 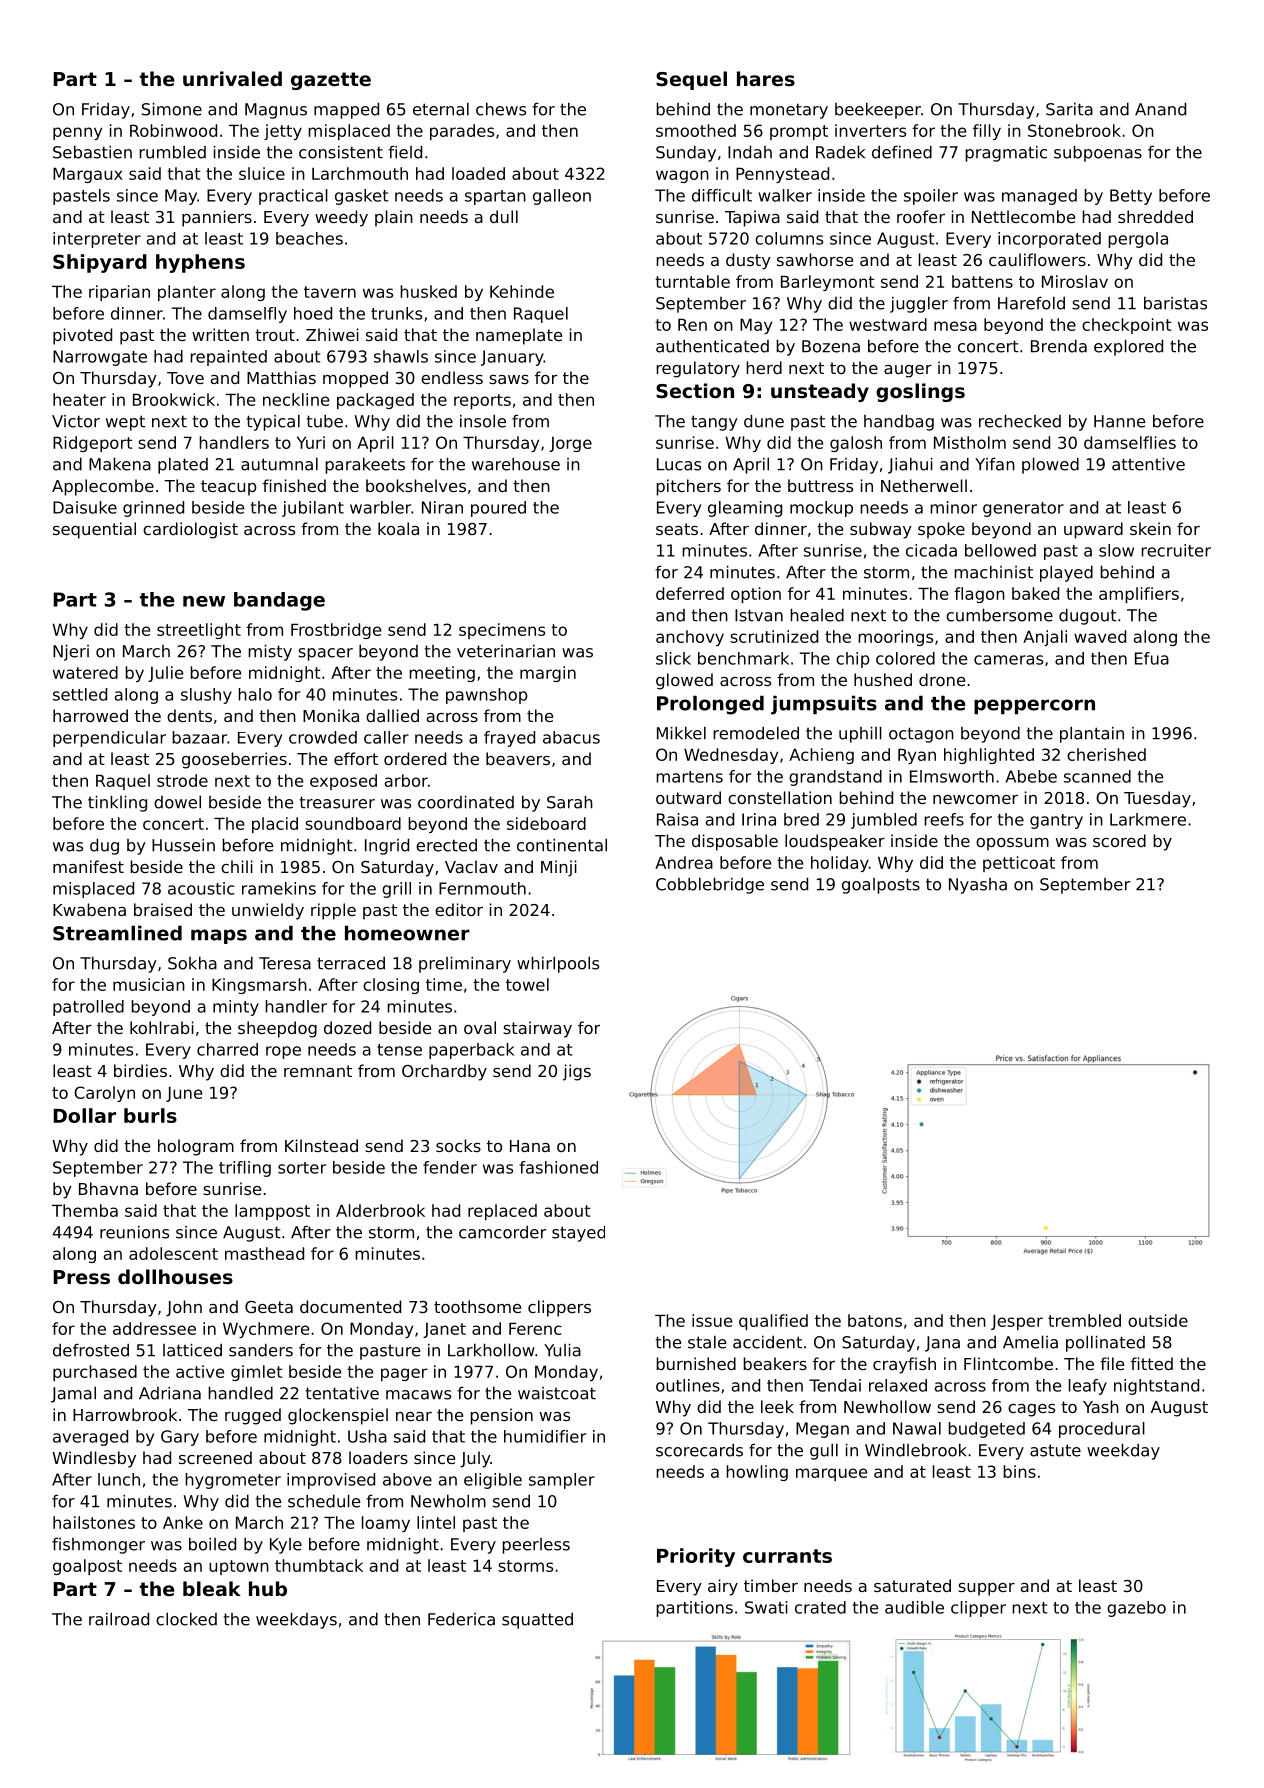 What do you see at coordinates (840, 864) in the screenshot?
I see `holiday` at bounding box center [840, 864].
